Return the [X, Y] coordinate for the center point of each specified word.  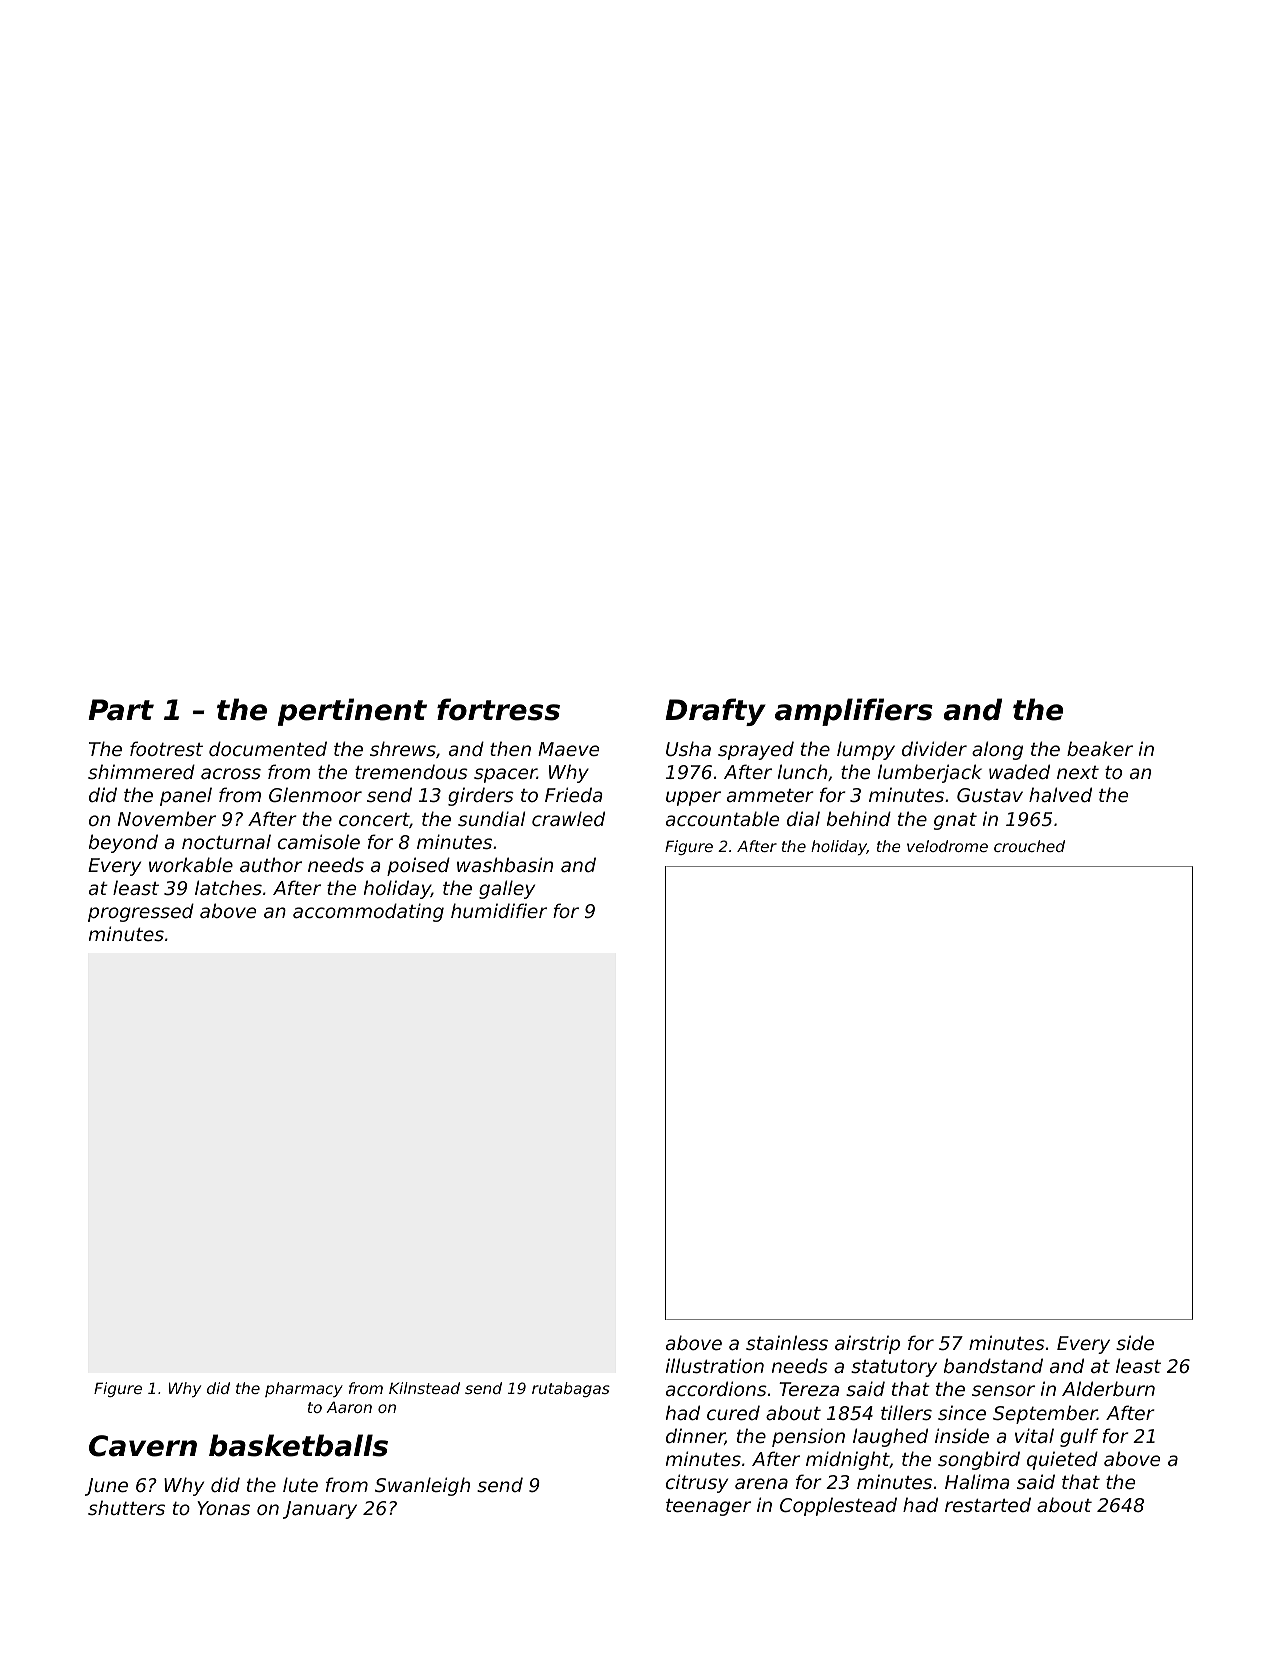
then [510, 748]
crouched [1029, 846]
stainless [787, 1342]
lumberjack [930, 773]
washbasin [505, 864]
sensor [1003, 1390]
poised [418, 866]
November [167, 818]
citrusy [697, 1483]
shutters [126, 1507]
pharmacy [304, 1389]
